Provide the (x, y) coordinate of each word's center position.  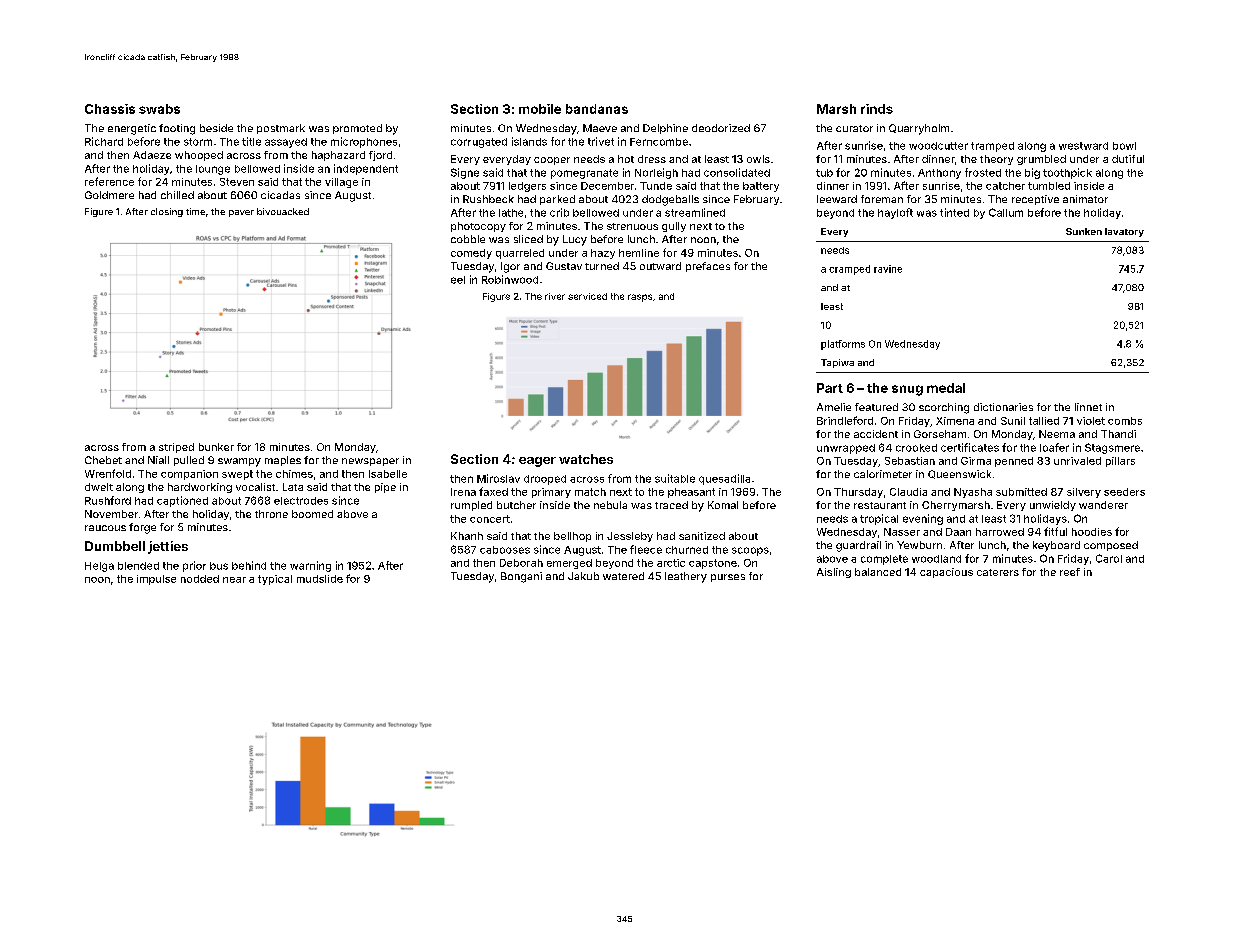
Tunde (656, 186)
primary (551, 493)
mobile (540, 109)
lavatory (1124, 232)
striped (176, 448)
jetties (168, 547)
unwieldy (1053, 506)
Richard (104, 141)
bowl (1124, 146)
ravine (888, 269)
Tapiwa (837, 363)
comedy (471, 254)
